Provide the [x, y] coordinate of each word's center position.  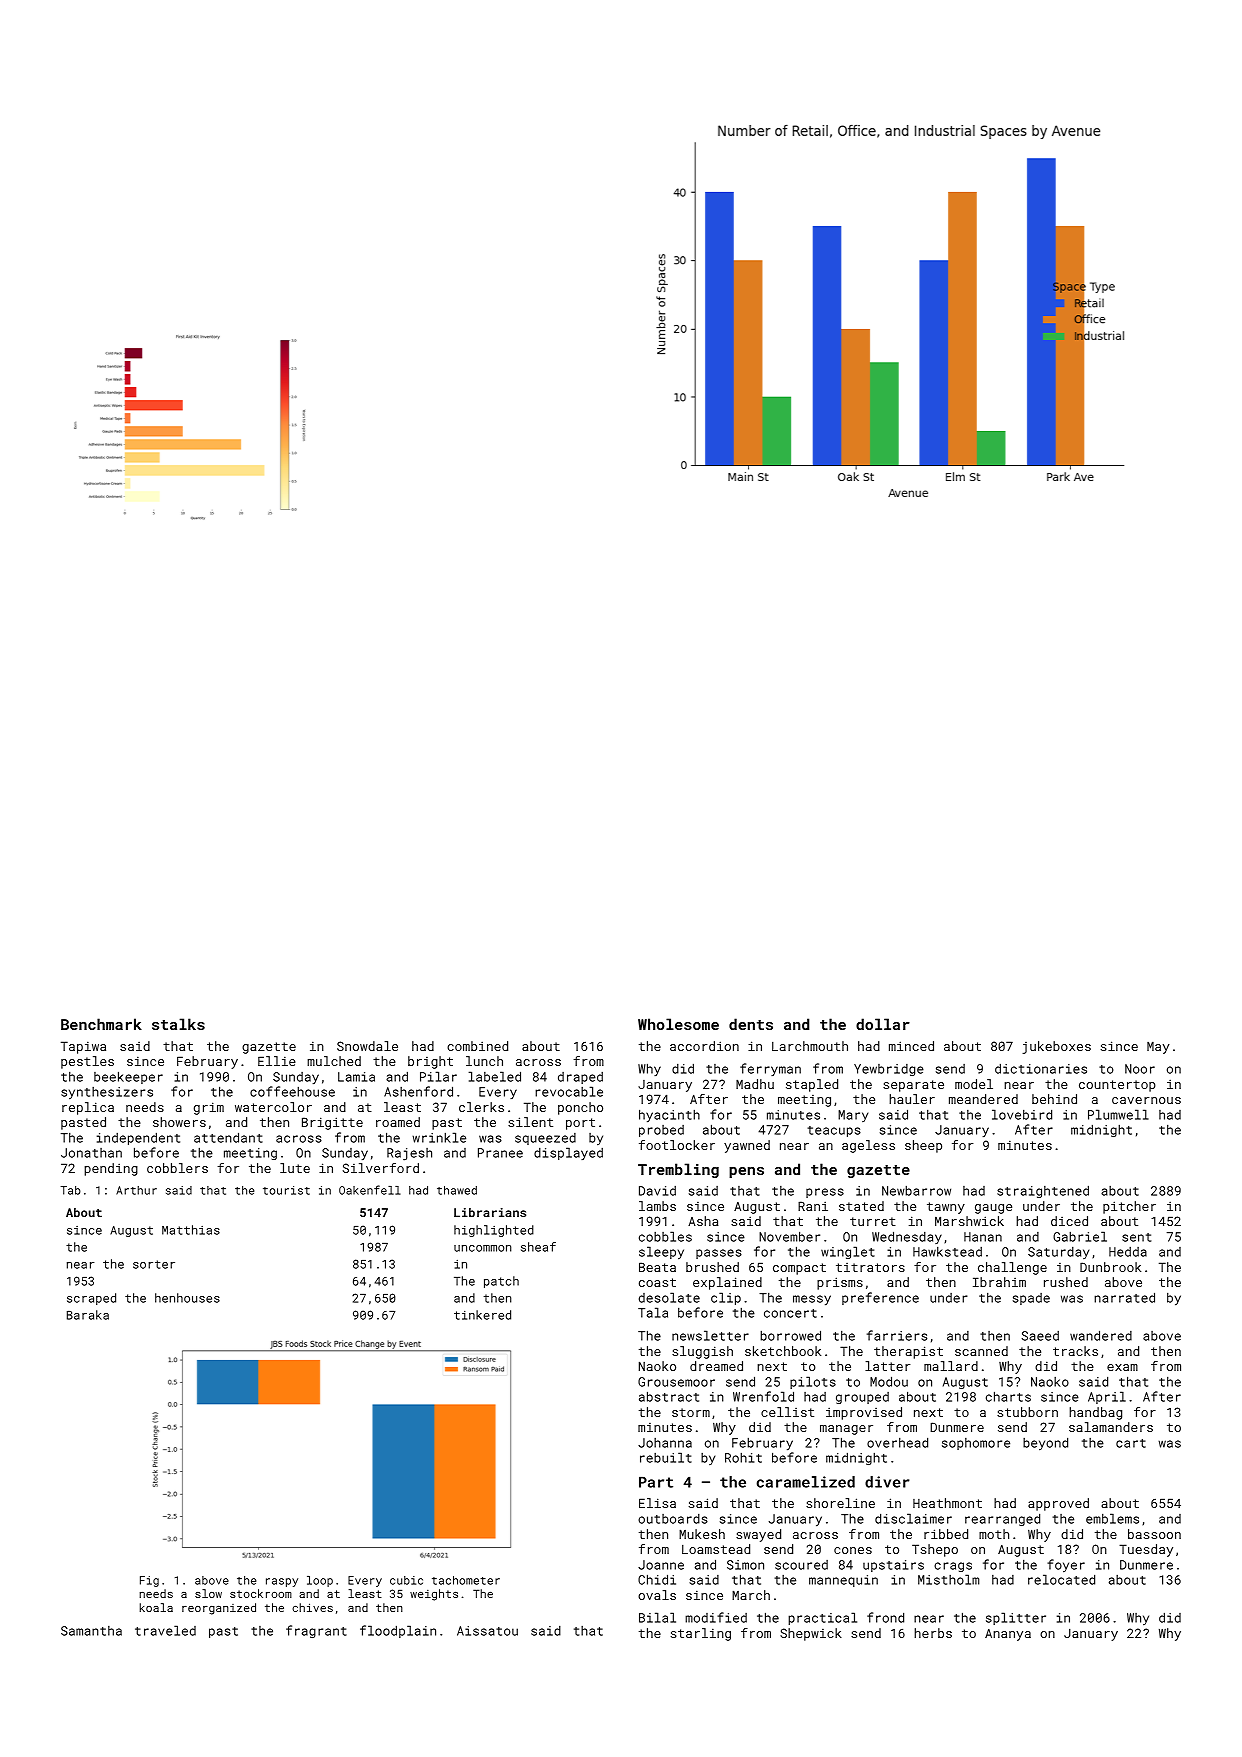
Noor [1140, 1069]
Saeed [1040, 1336]
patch [501, 1282]
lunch [484, 1061]
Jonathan [91, 1153]
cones [853, 1550]
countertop [1117, 1086]
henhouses [187, 1298]
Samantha [91, 1631]
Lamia [356, 1077]
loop [320, 1581]
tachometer [466, 1580]
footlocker [677, 1145]
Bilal [657, 1617]
